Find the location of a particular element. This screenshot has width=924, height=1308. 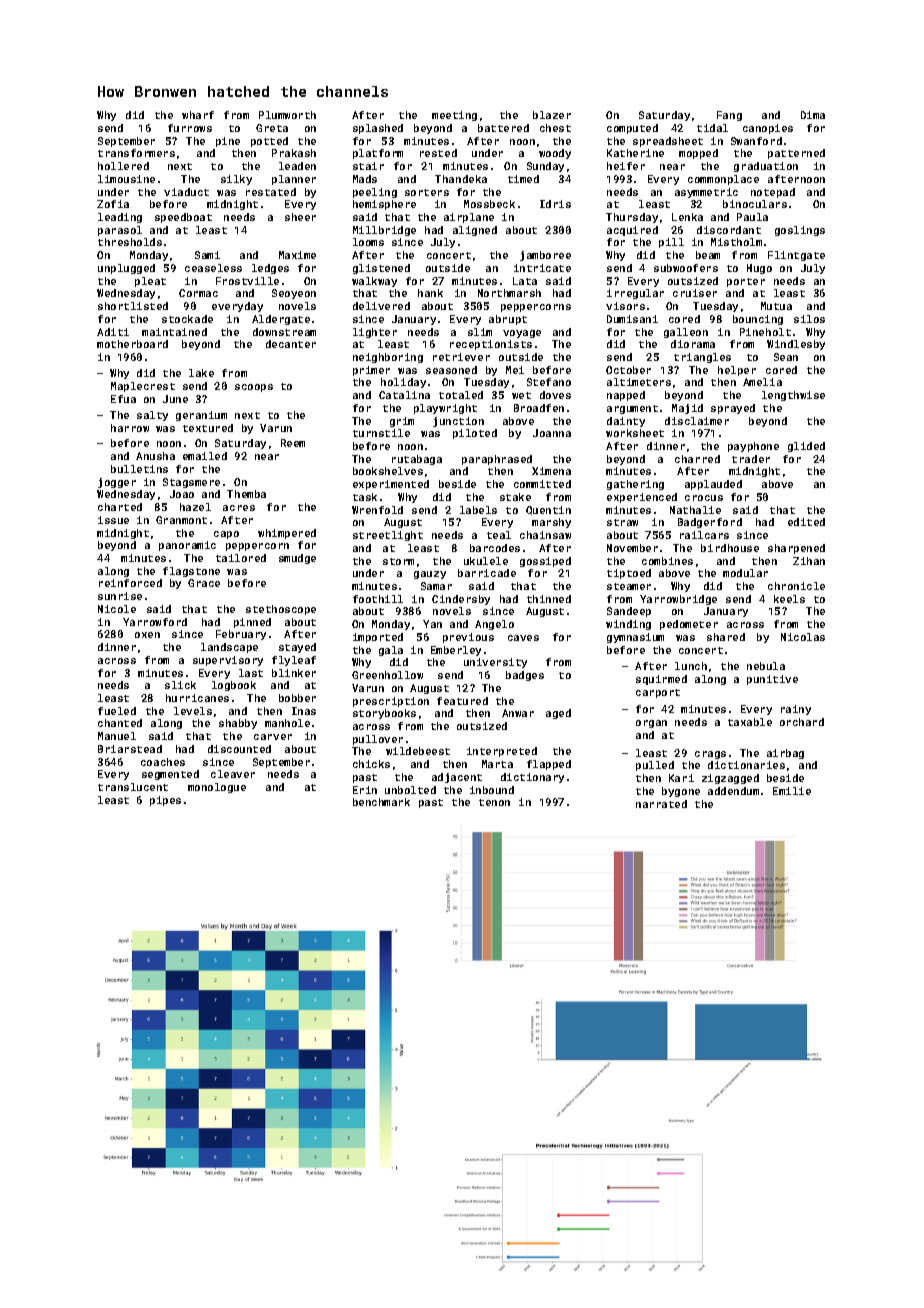

teal is located at coordinates (499, 535).
